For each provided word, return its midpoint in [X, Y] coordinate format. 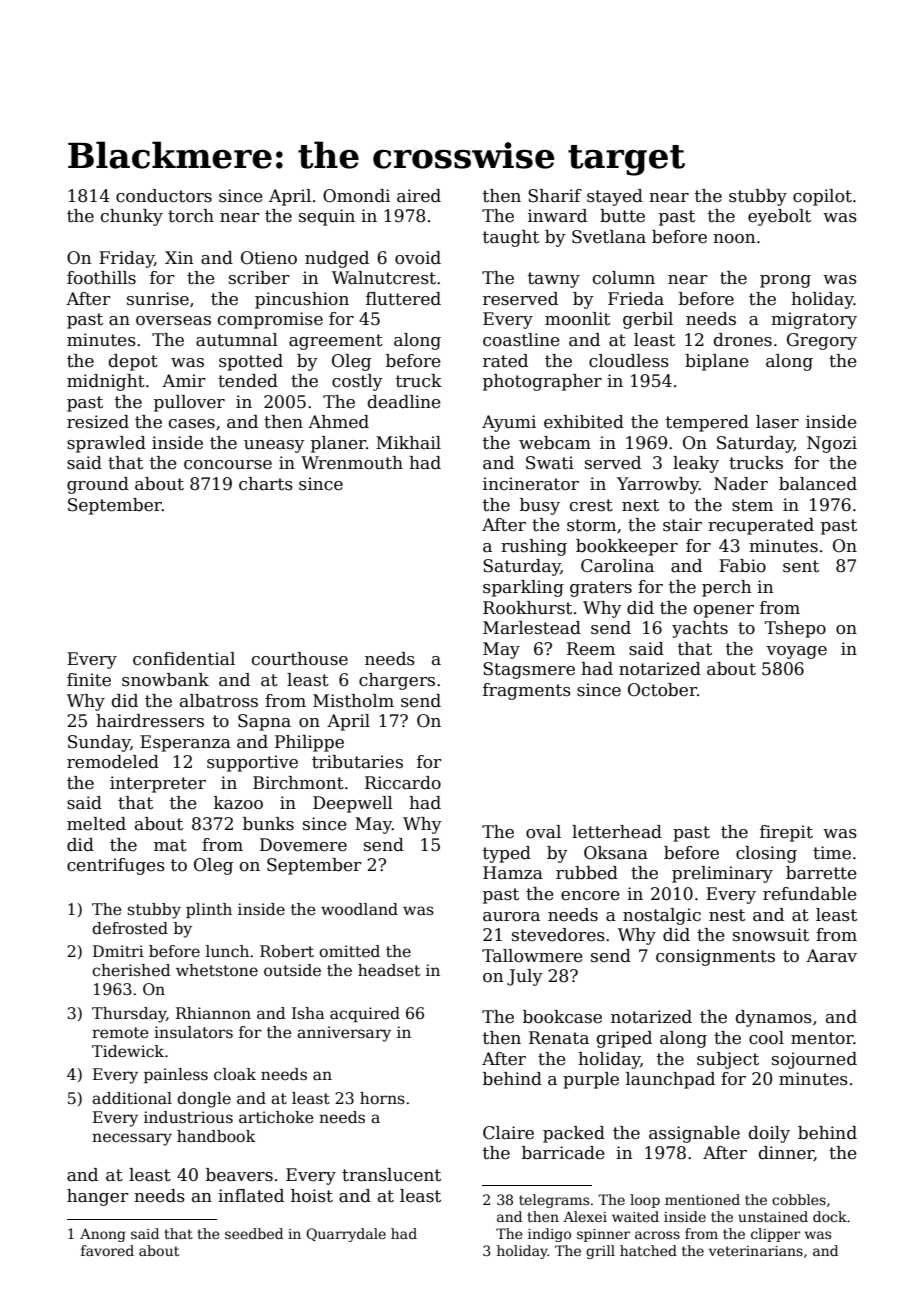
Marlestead [532, 628]
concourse [228, 465]
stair [682, 525]
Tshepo [795, 629]
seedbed [254, 1233]
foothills [101, 278]
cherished [131, 970]
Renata [559, 1038]
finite [89, 680]
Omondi [356, 196]
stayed [615, 197]
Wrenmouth [352, 463]
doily [769, 1134]
